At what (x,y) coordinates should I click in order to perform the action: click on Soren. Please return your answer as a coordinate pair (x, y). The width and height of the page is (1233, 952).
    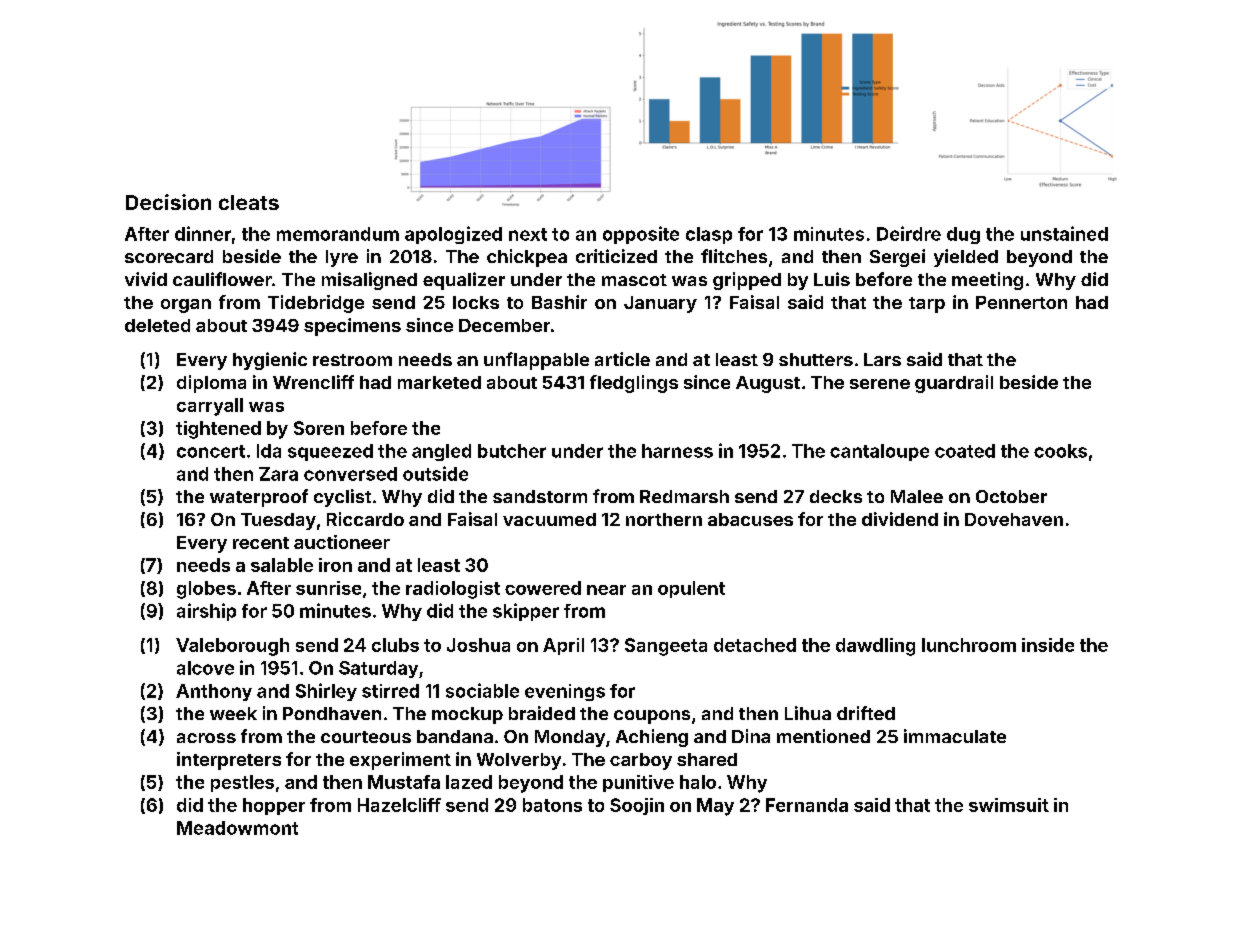
    Looking at the image, I should click on (319, 428).
